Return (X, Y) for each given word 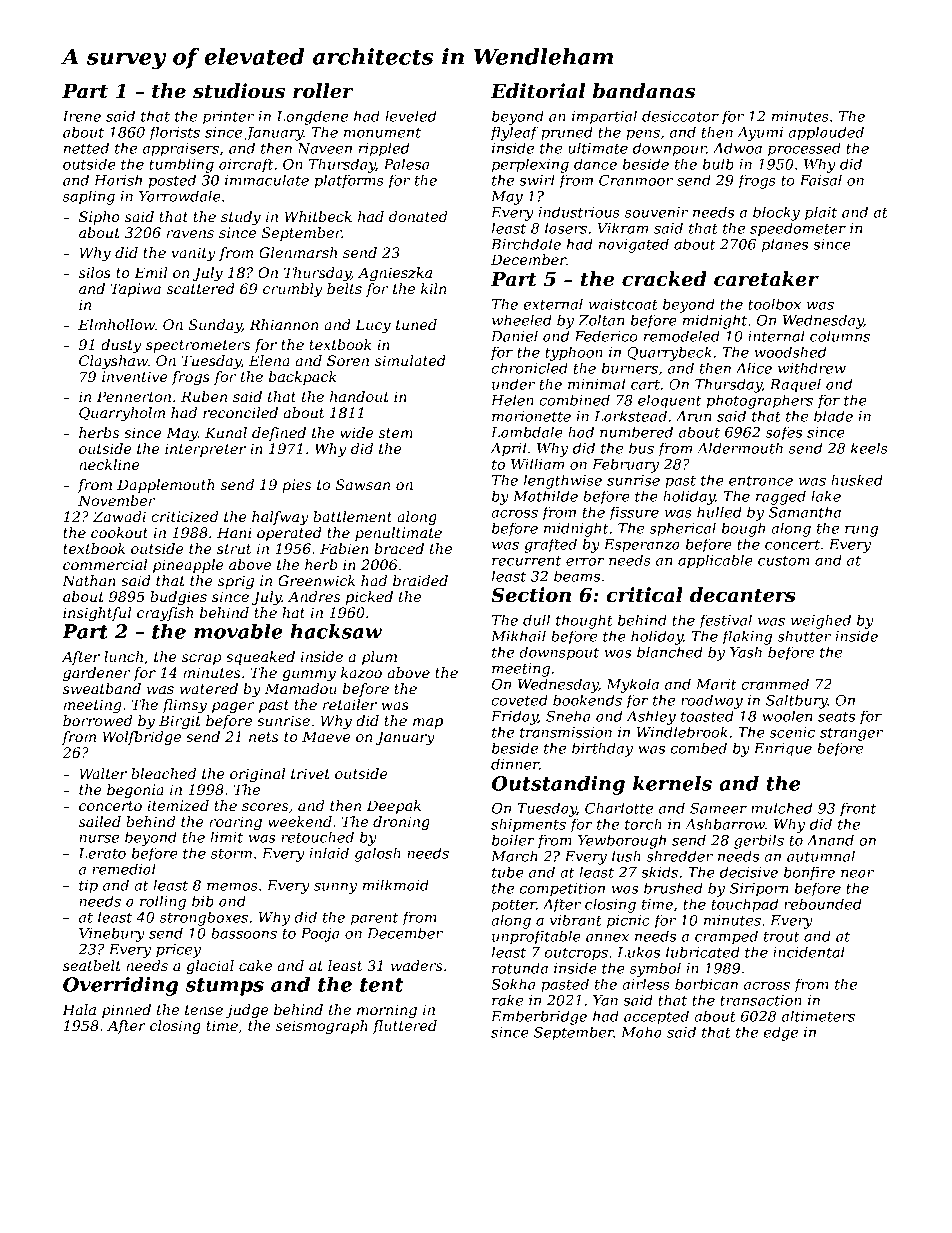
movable (238, 631)
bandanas (644, 91)
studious (239, 91)
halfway (280, 518)
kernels (672, 783)
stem (395, 433)
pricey (178, 951)
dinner (515, 764)
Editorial (538, 91)
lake (826, 496)
